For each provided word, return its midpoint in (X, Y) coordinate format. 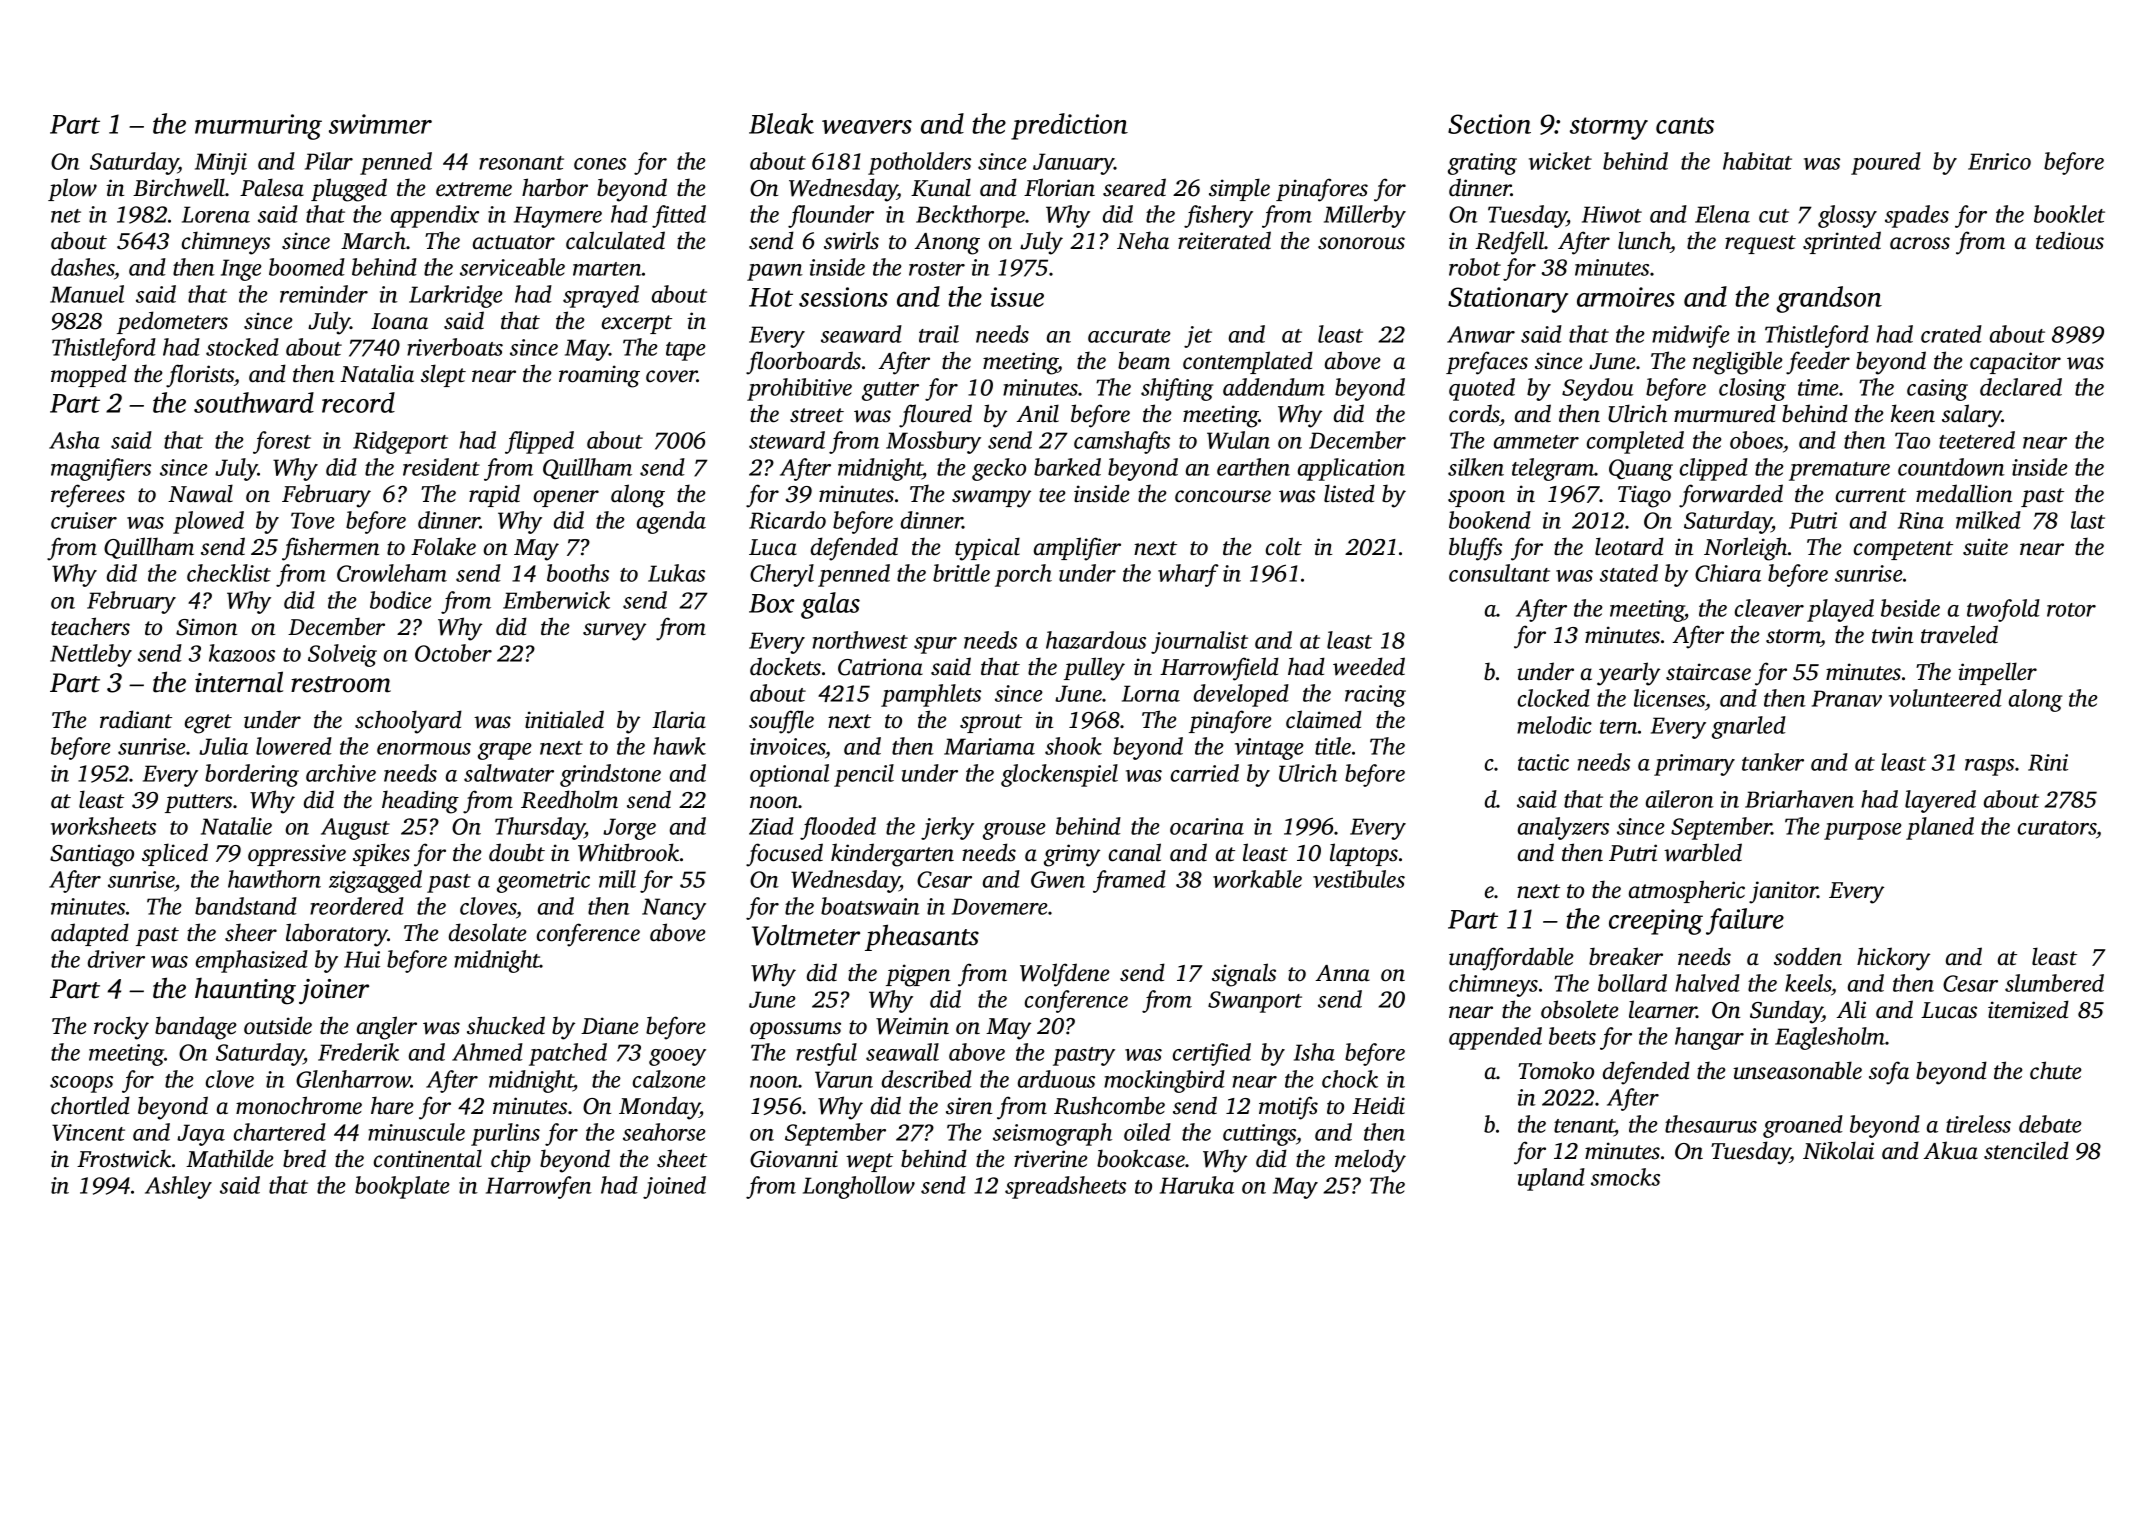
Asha (74, 440)
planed (1940, 828)
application (1351, 469)
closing (1752, 389)
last (2088, 520)
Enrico (1999, 161)
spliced (175, 854)
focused (784, 855)
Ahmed (487, 1052)
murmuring (258, 127)
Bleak (781, 123)
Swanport (1255, 1002)
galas (830, 605)
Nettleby (91, 655)
